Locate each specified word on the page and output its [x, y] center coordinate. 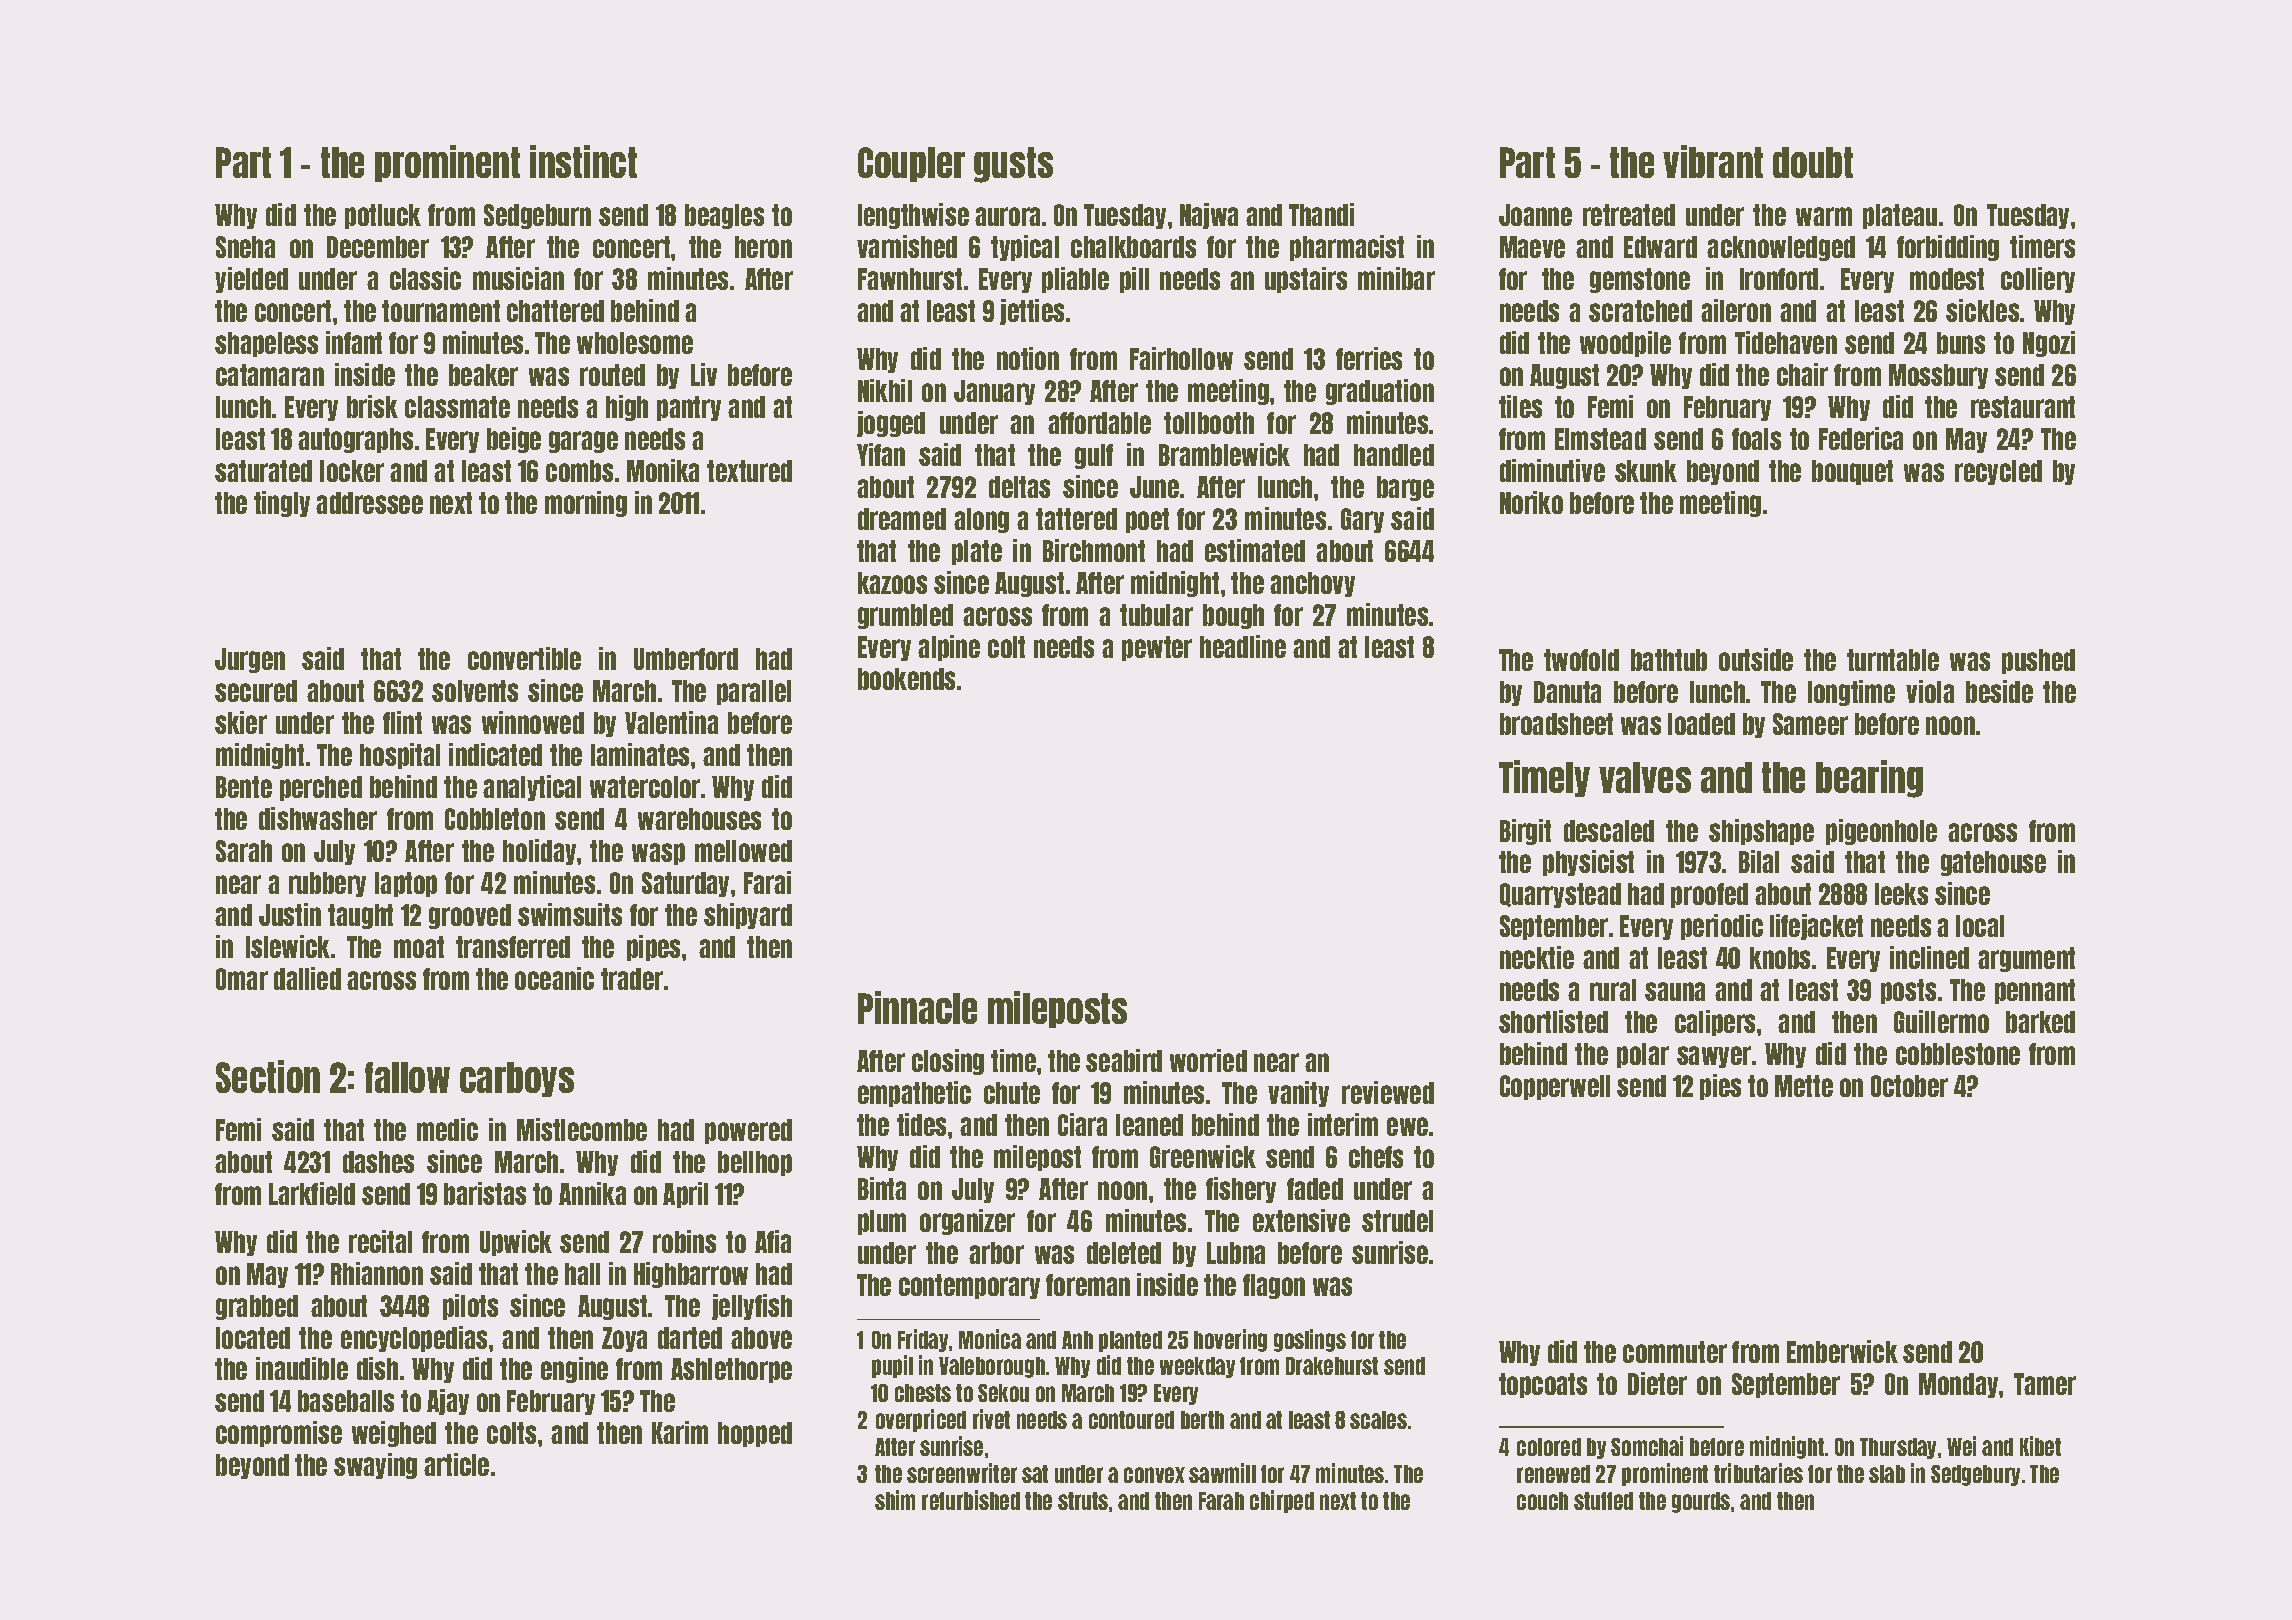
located [253, 1338]
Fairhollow [1181, 358]
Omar [242, 979]
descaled [1609, 831]
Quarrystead [1560, 895]
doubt [1813, 162]
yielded [251, 280]
